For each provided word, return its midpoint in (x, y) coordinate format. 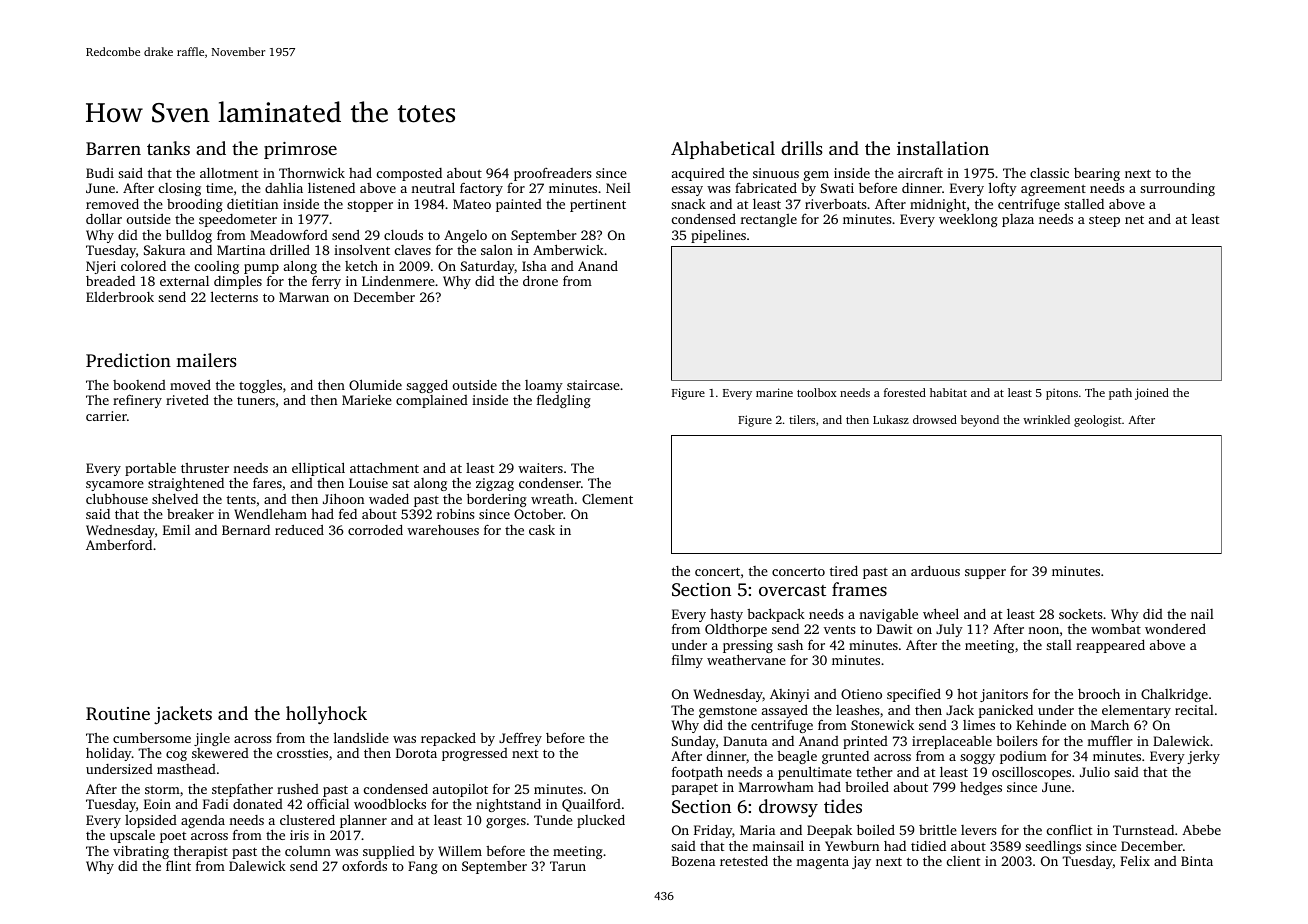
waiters (540, 468)
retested (744, 861)
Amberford (119, 544)
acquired (698, 174)
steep (1104, 221)
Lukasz (891, 419)
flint (178, 866)
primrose (300, 150)
